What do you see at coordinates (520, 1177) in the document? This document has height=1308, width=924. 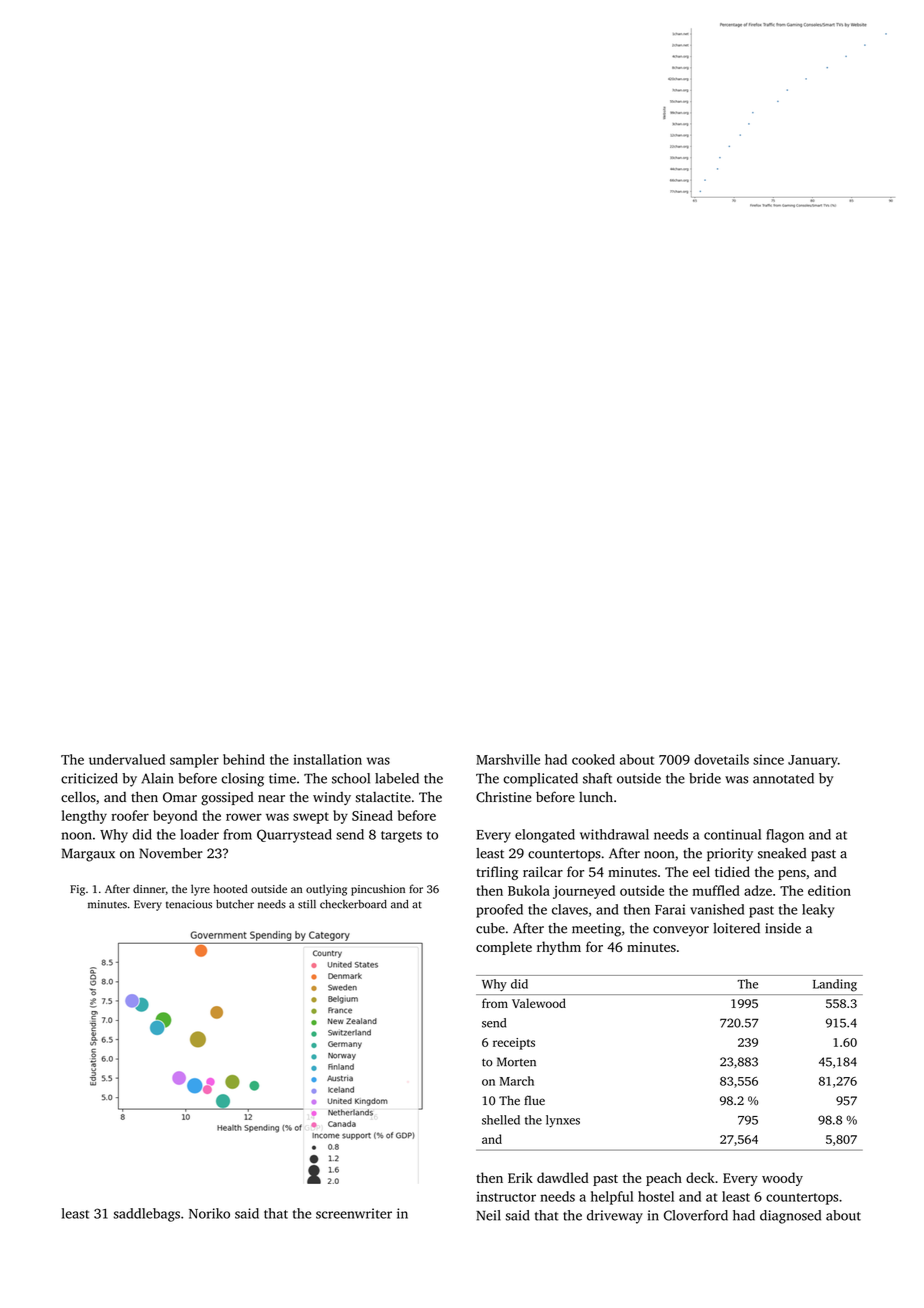 I see `Erik` at bounding box center [520, 1177].
